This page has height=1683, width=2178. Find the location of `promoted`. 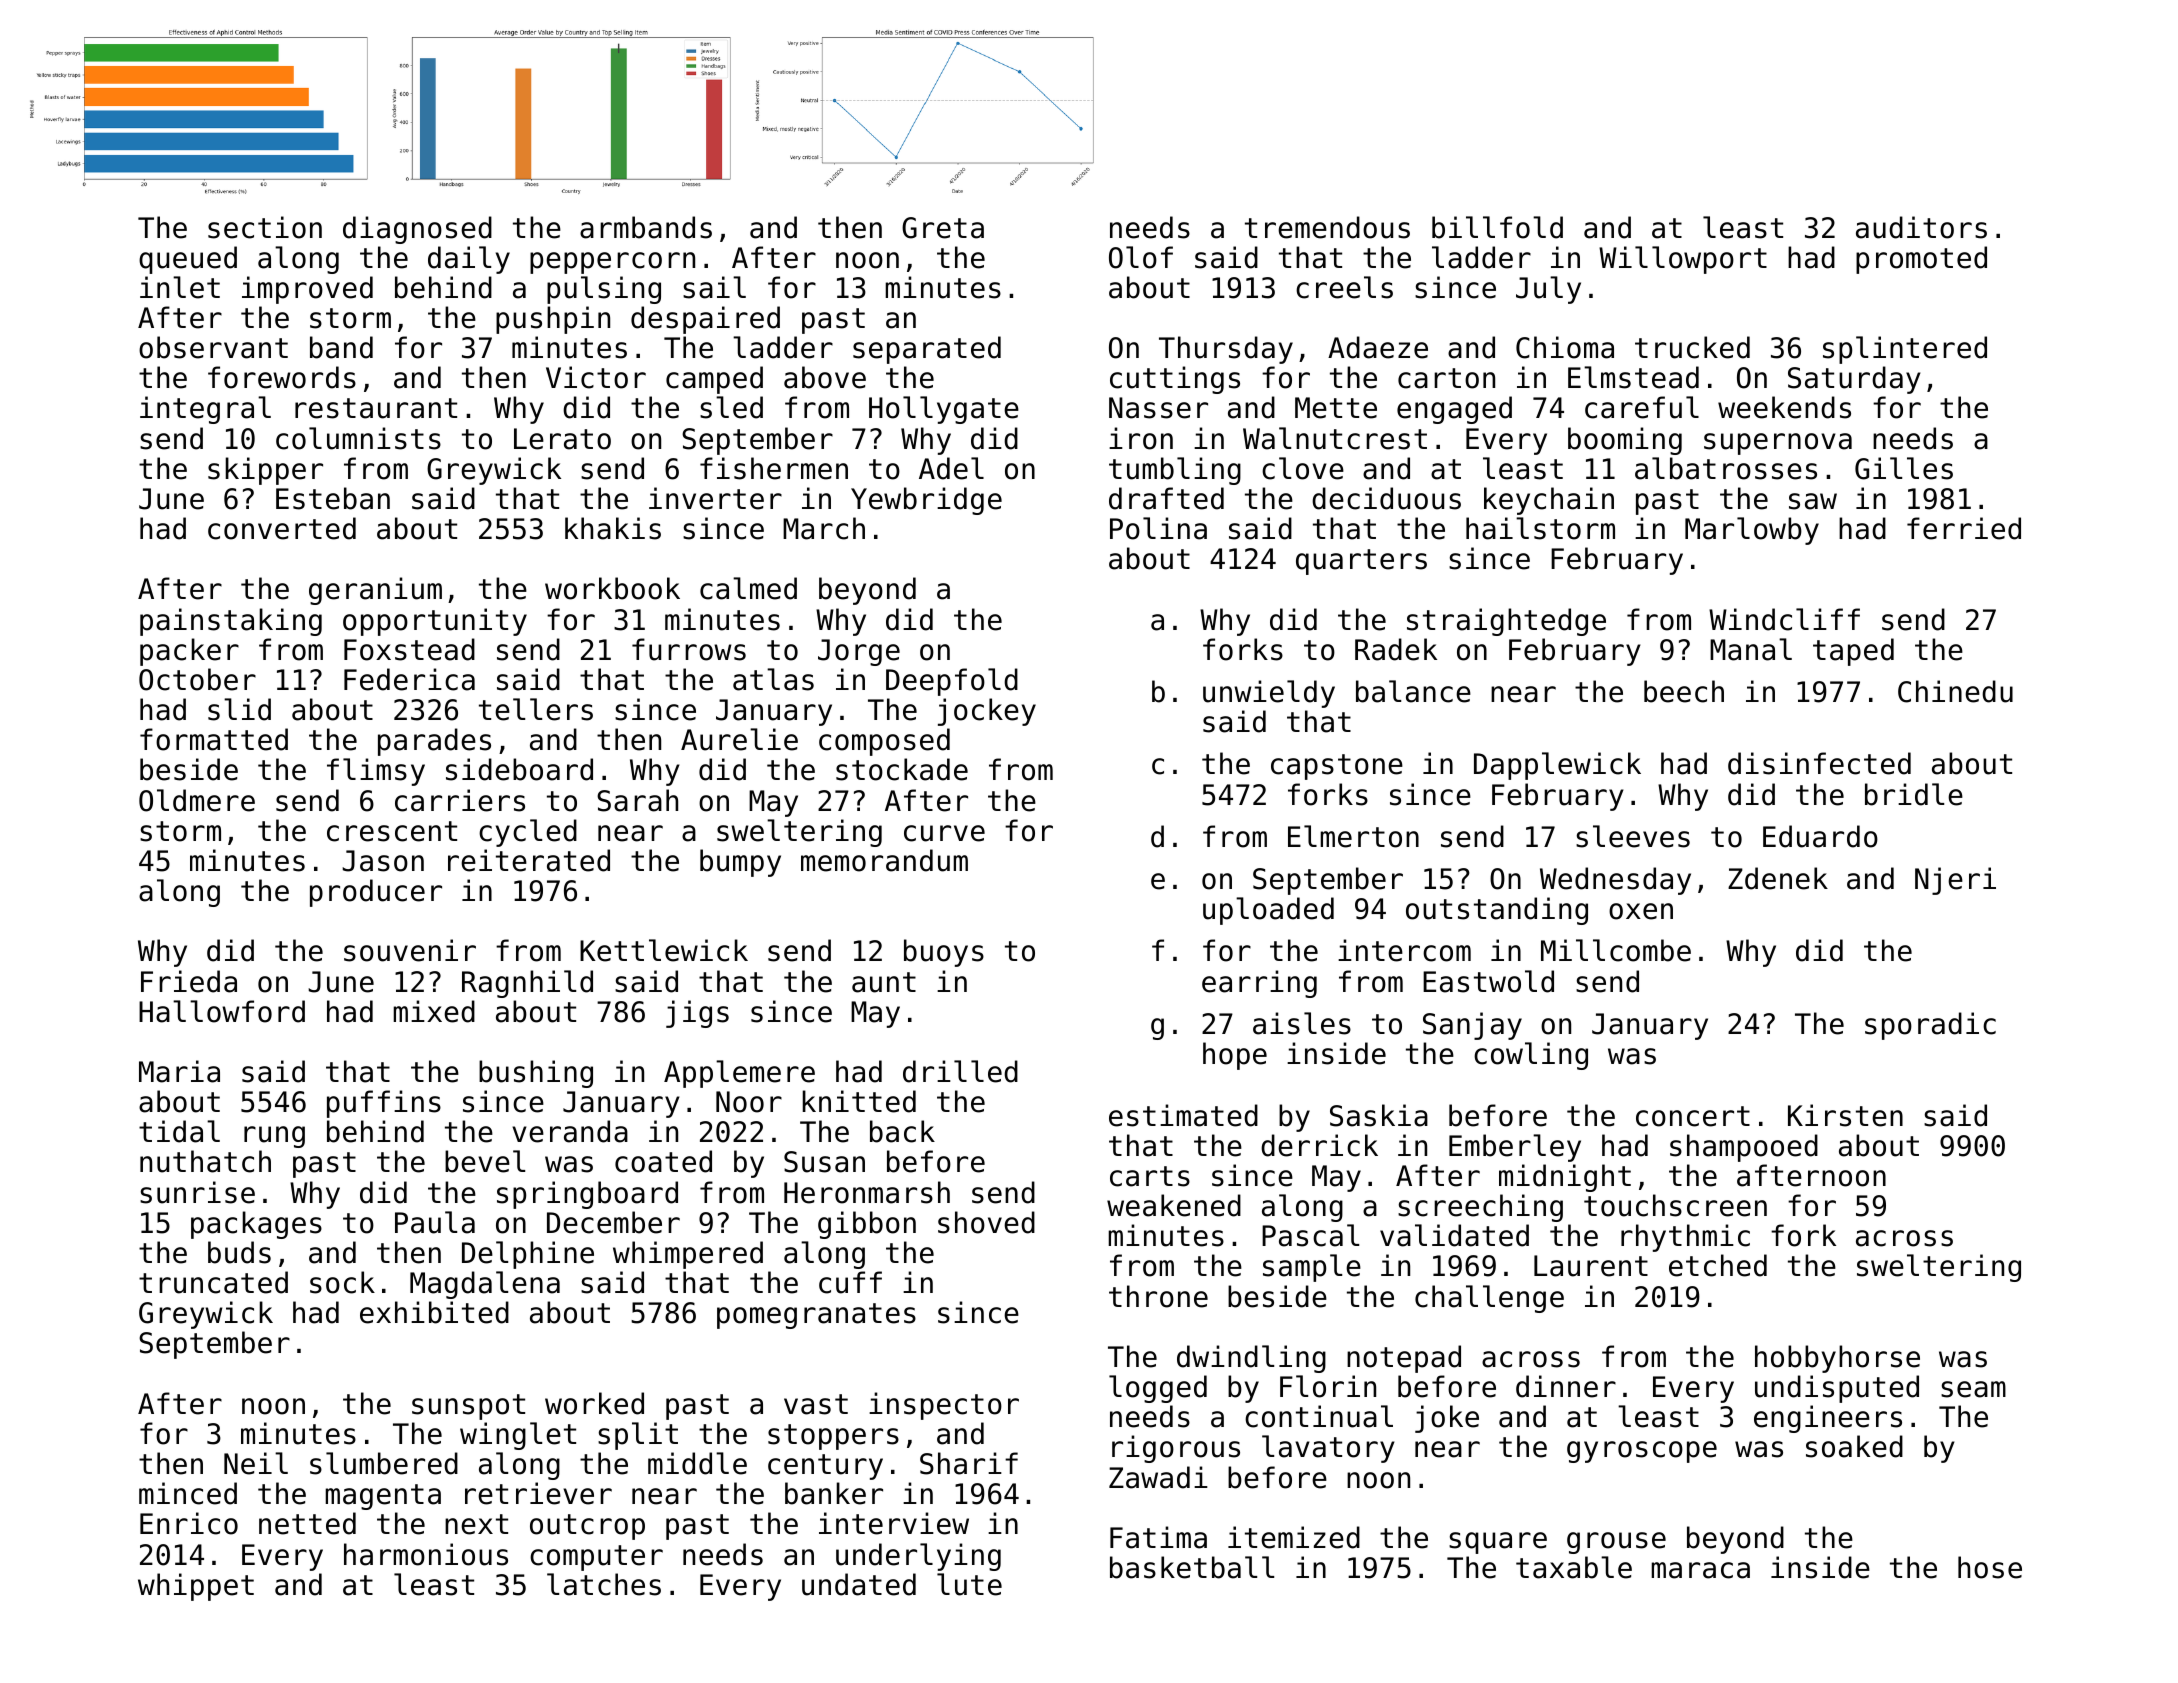

promoted is located at coordinates (1921, 260).
